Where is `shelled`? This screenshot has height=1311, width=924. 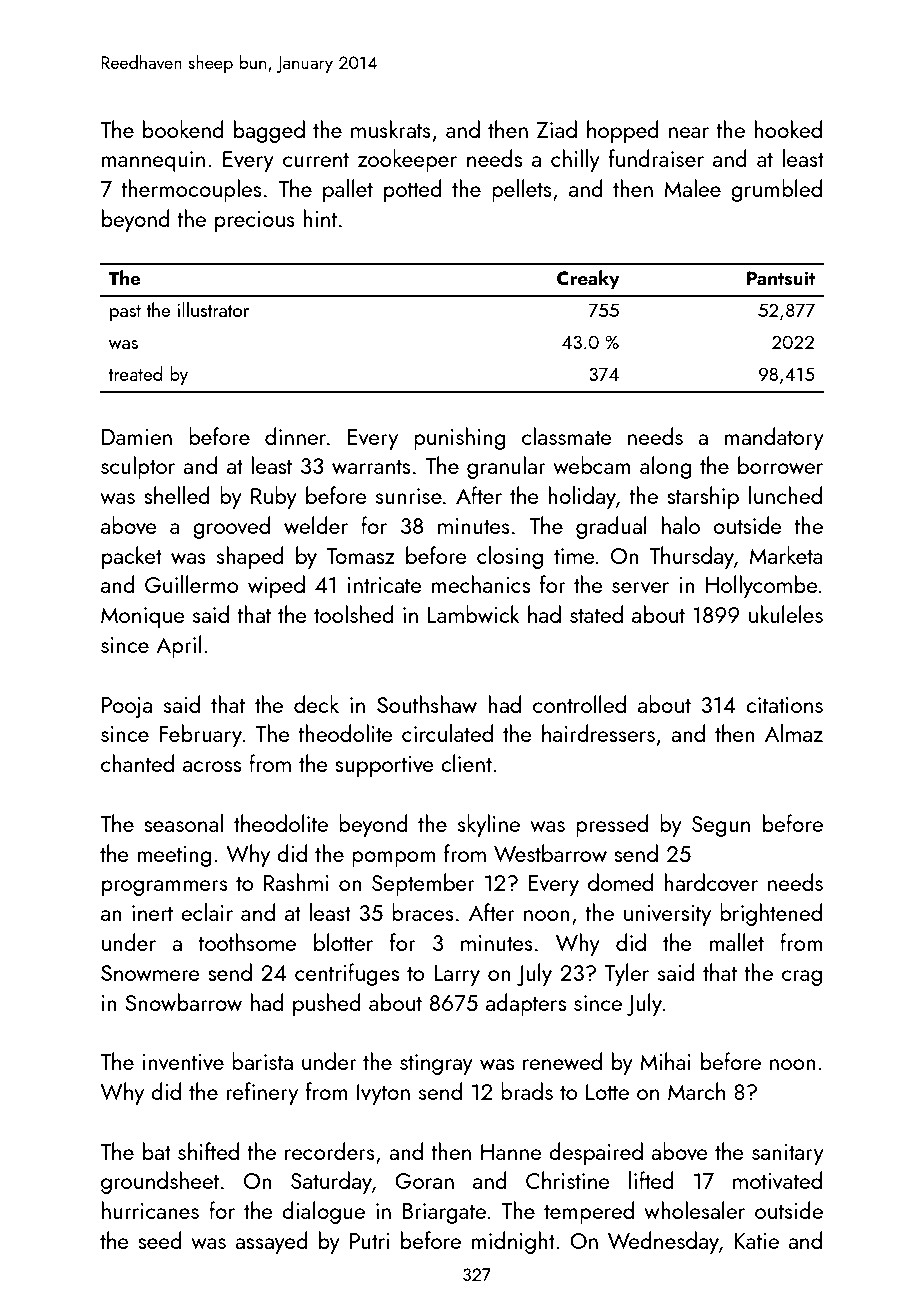 shelled is located at coordinates (177, 495).
